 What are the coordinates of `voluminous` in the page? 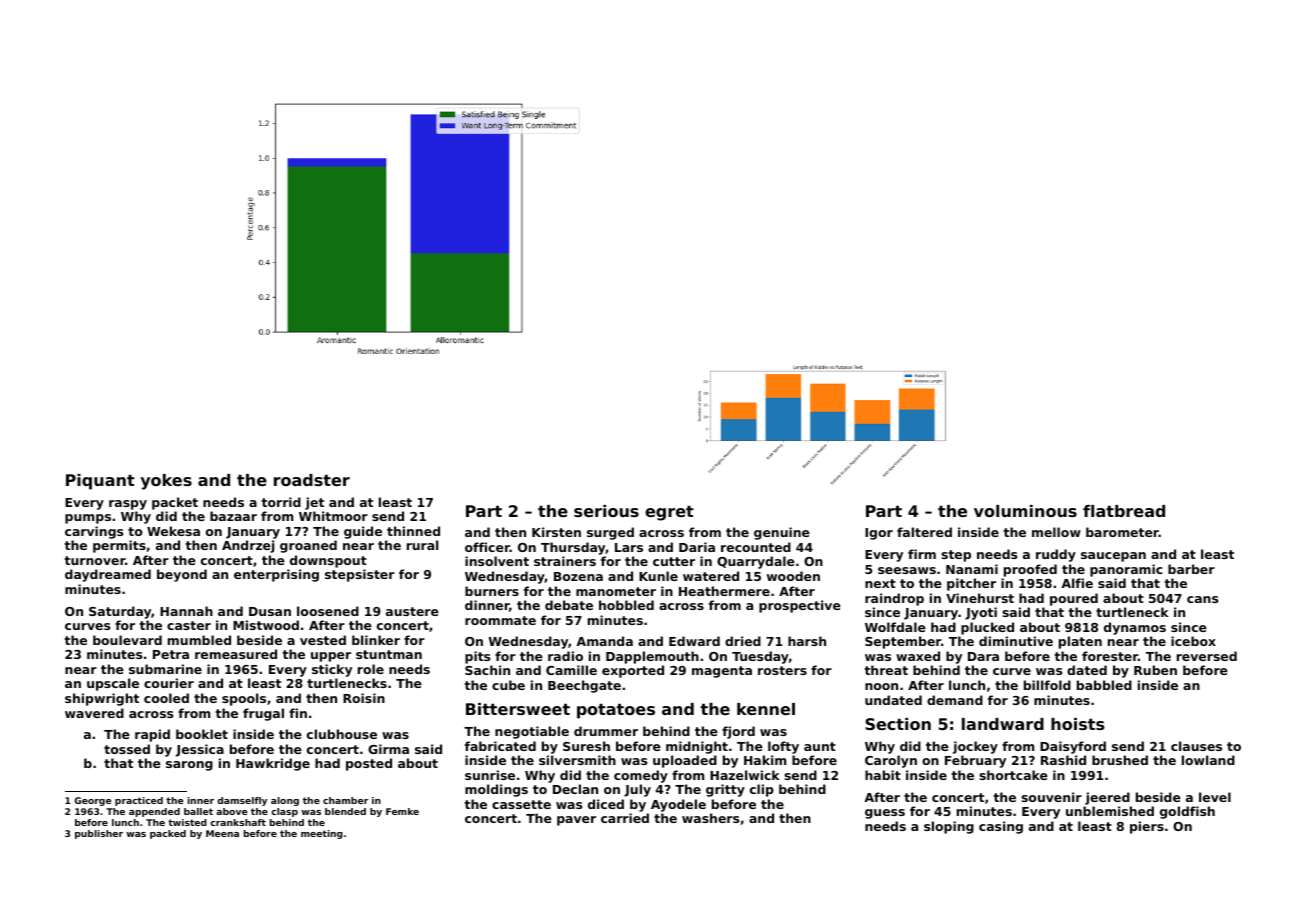 It's located at (1025, 511).
